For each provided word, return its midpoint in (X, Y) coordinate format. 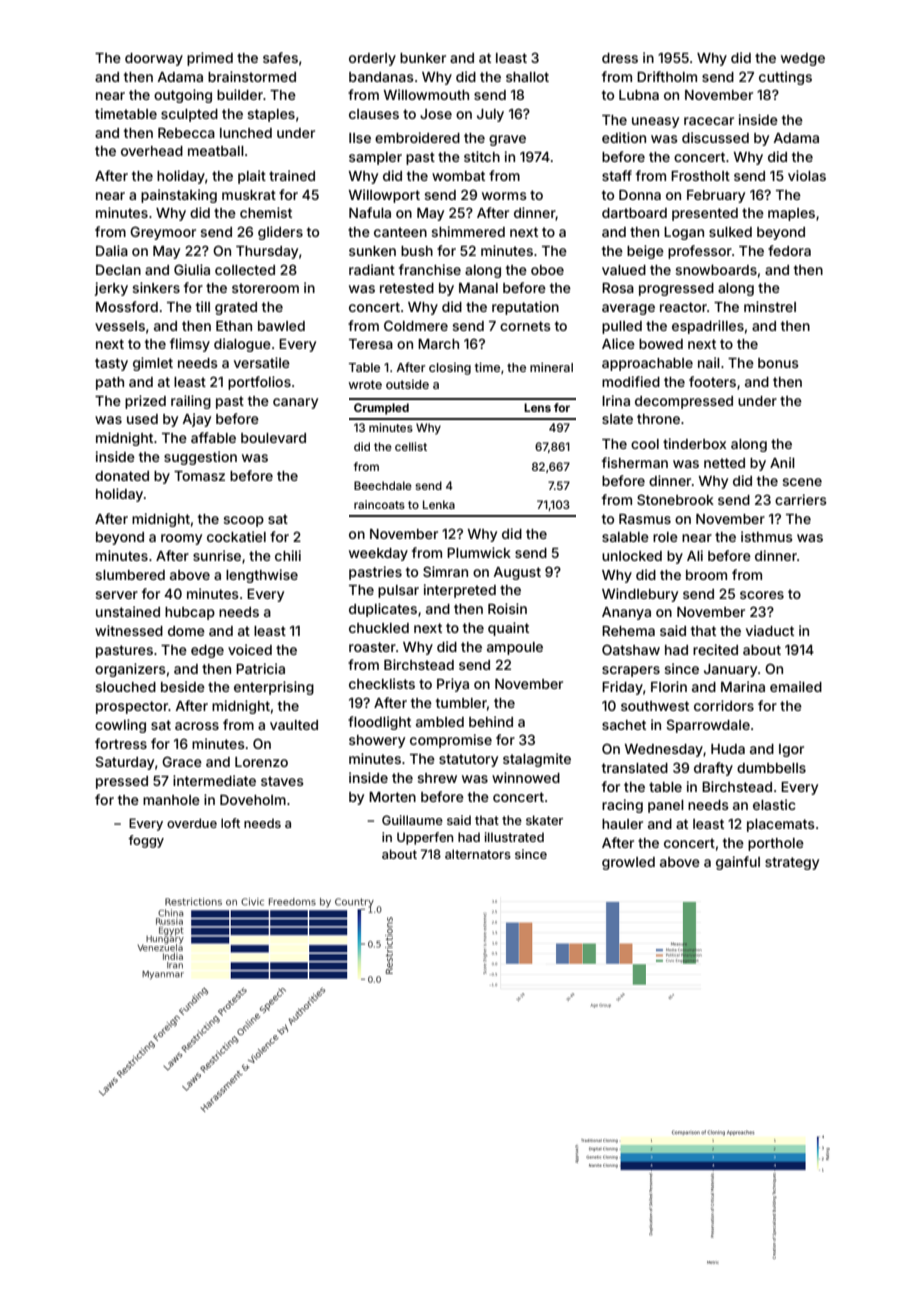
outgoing (183, 96)
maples (791, 214)
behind (491, 721)
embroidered (417, 137)
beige (645, 252)
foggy (146, 841)
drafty (713, 769)
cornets (525, 326)
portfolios (259, 383)
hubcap (190, 613)
